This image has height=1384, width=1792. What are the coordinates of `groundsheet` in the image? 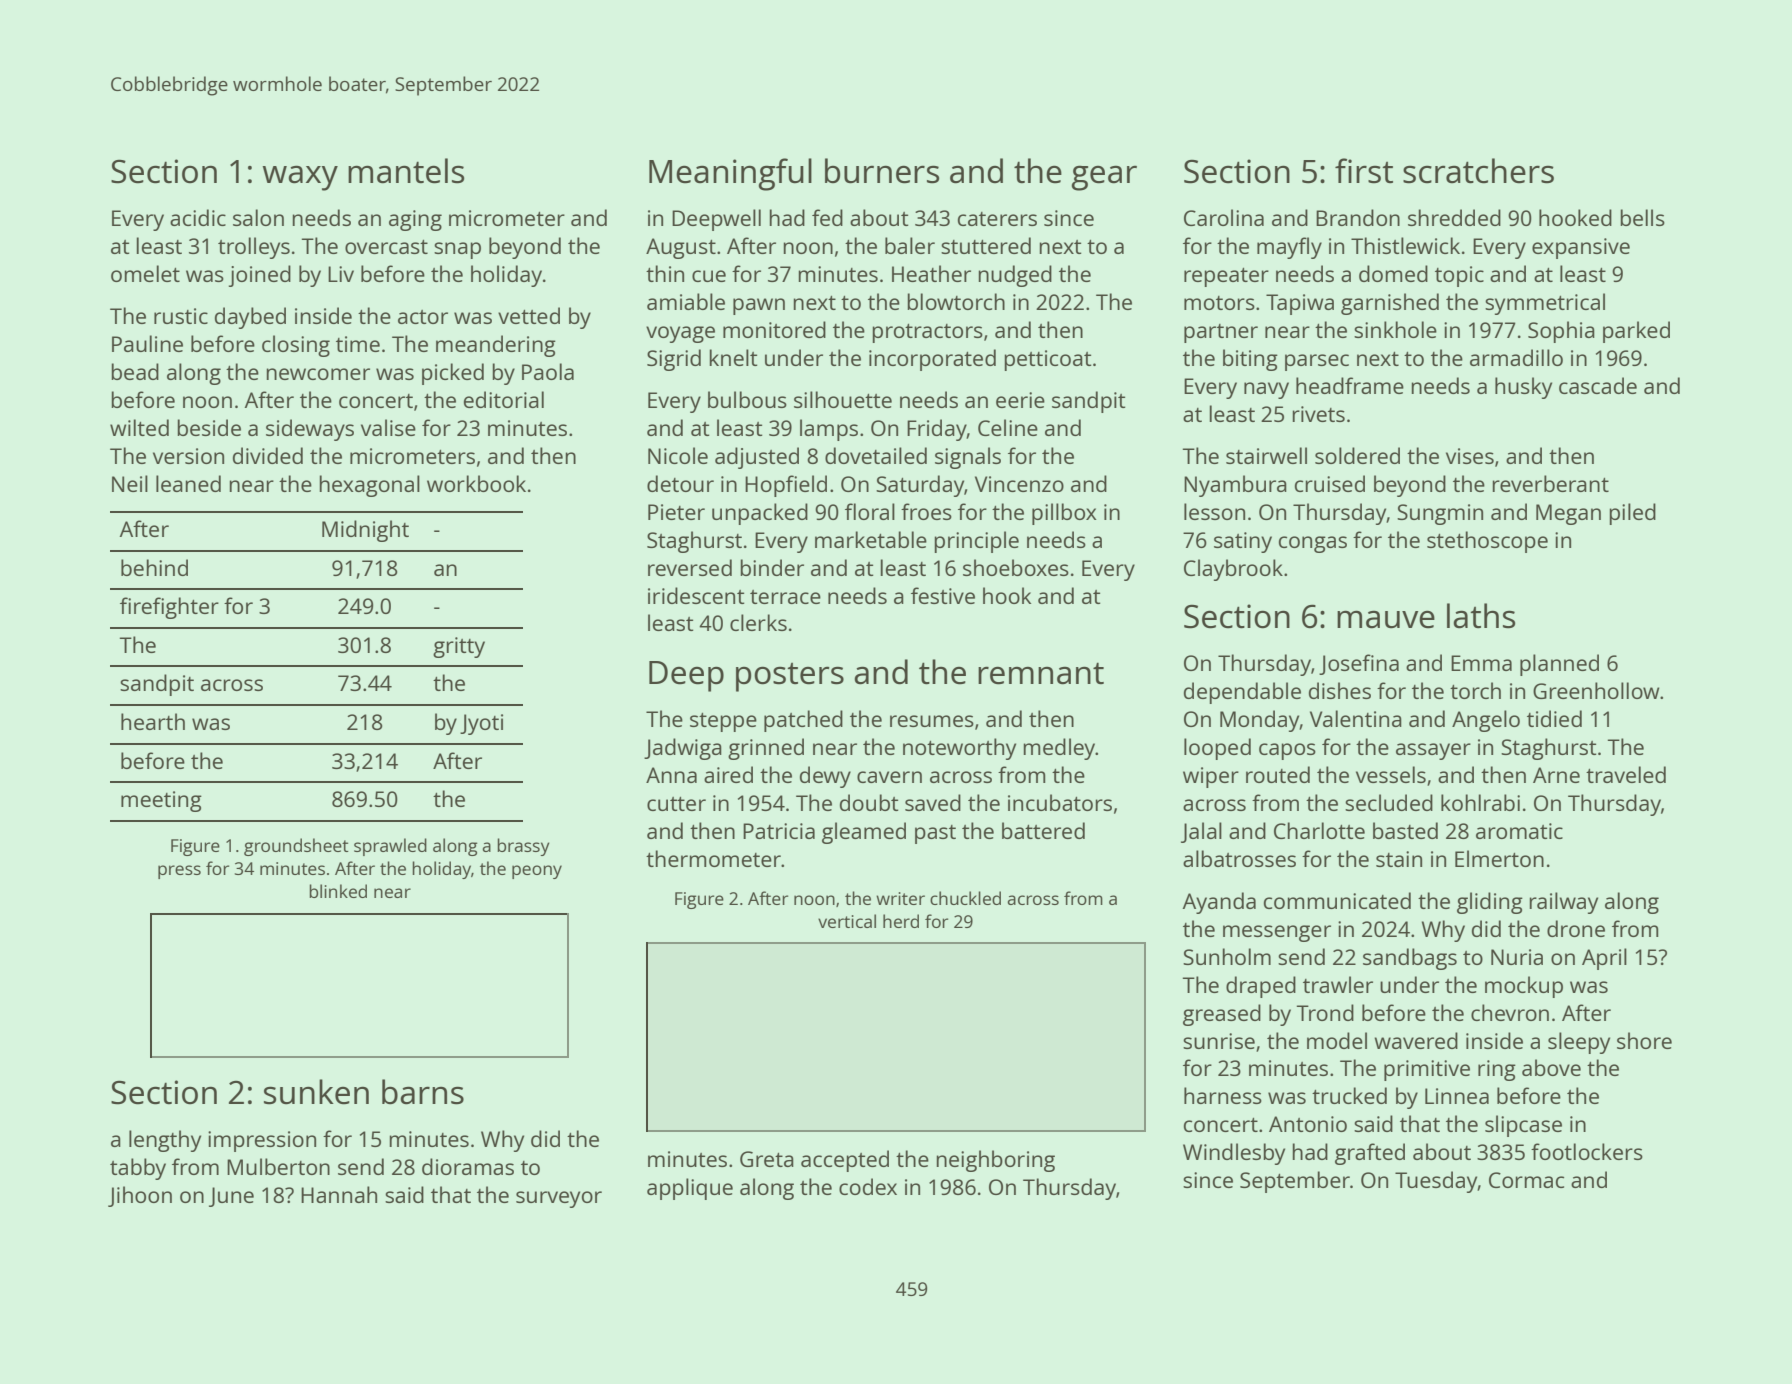 It's located at (296, 847).
